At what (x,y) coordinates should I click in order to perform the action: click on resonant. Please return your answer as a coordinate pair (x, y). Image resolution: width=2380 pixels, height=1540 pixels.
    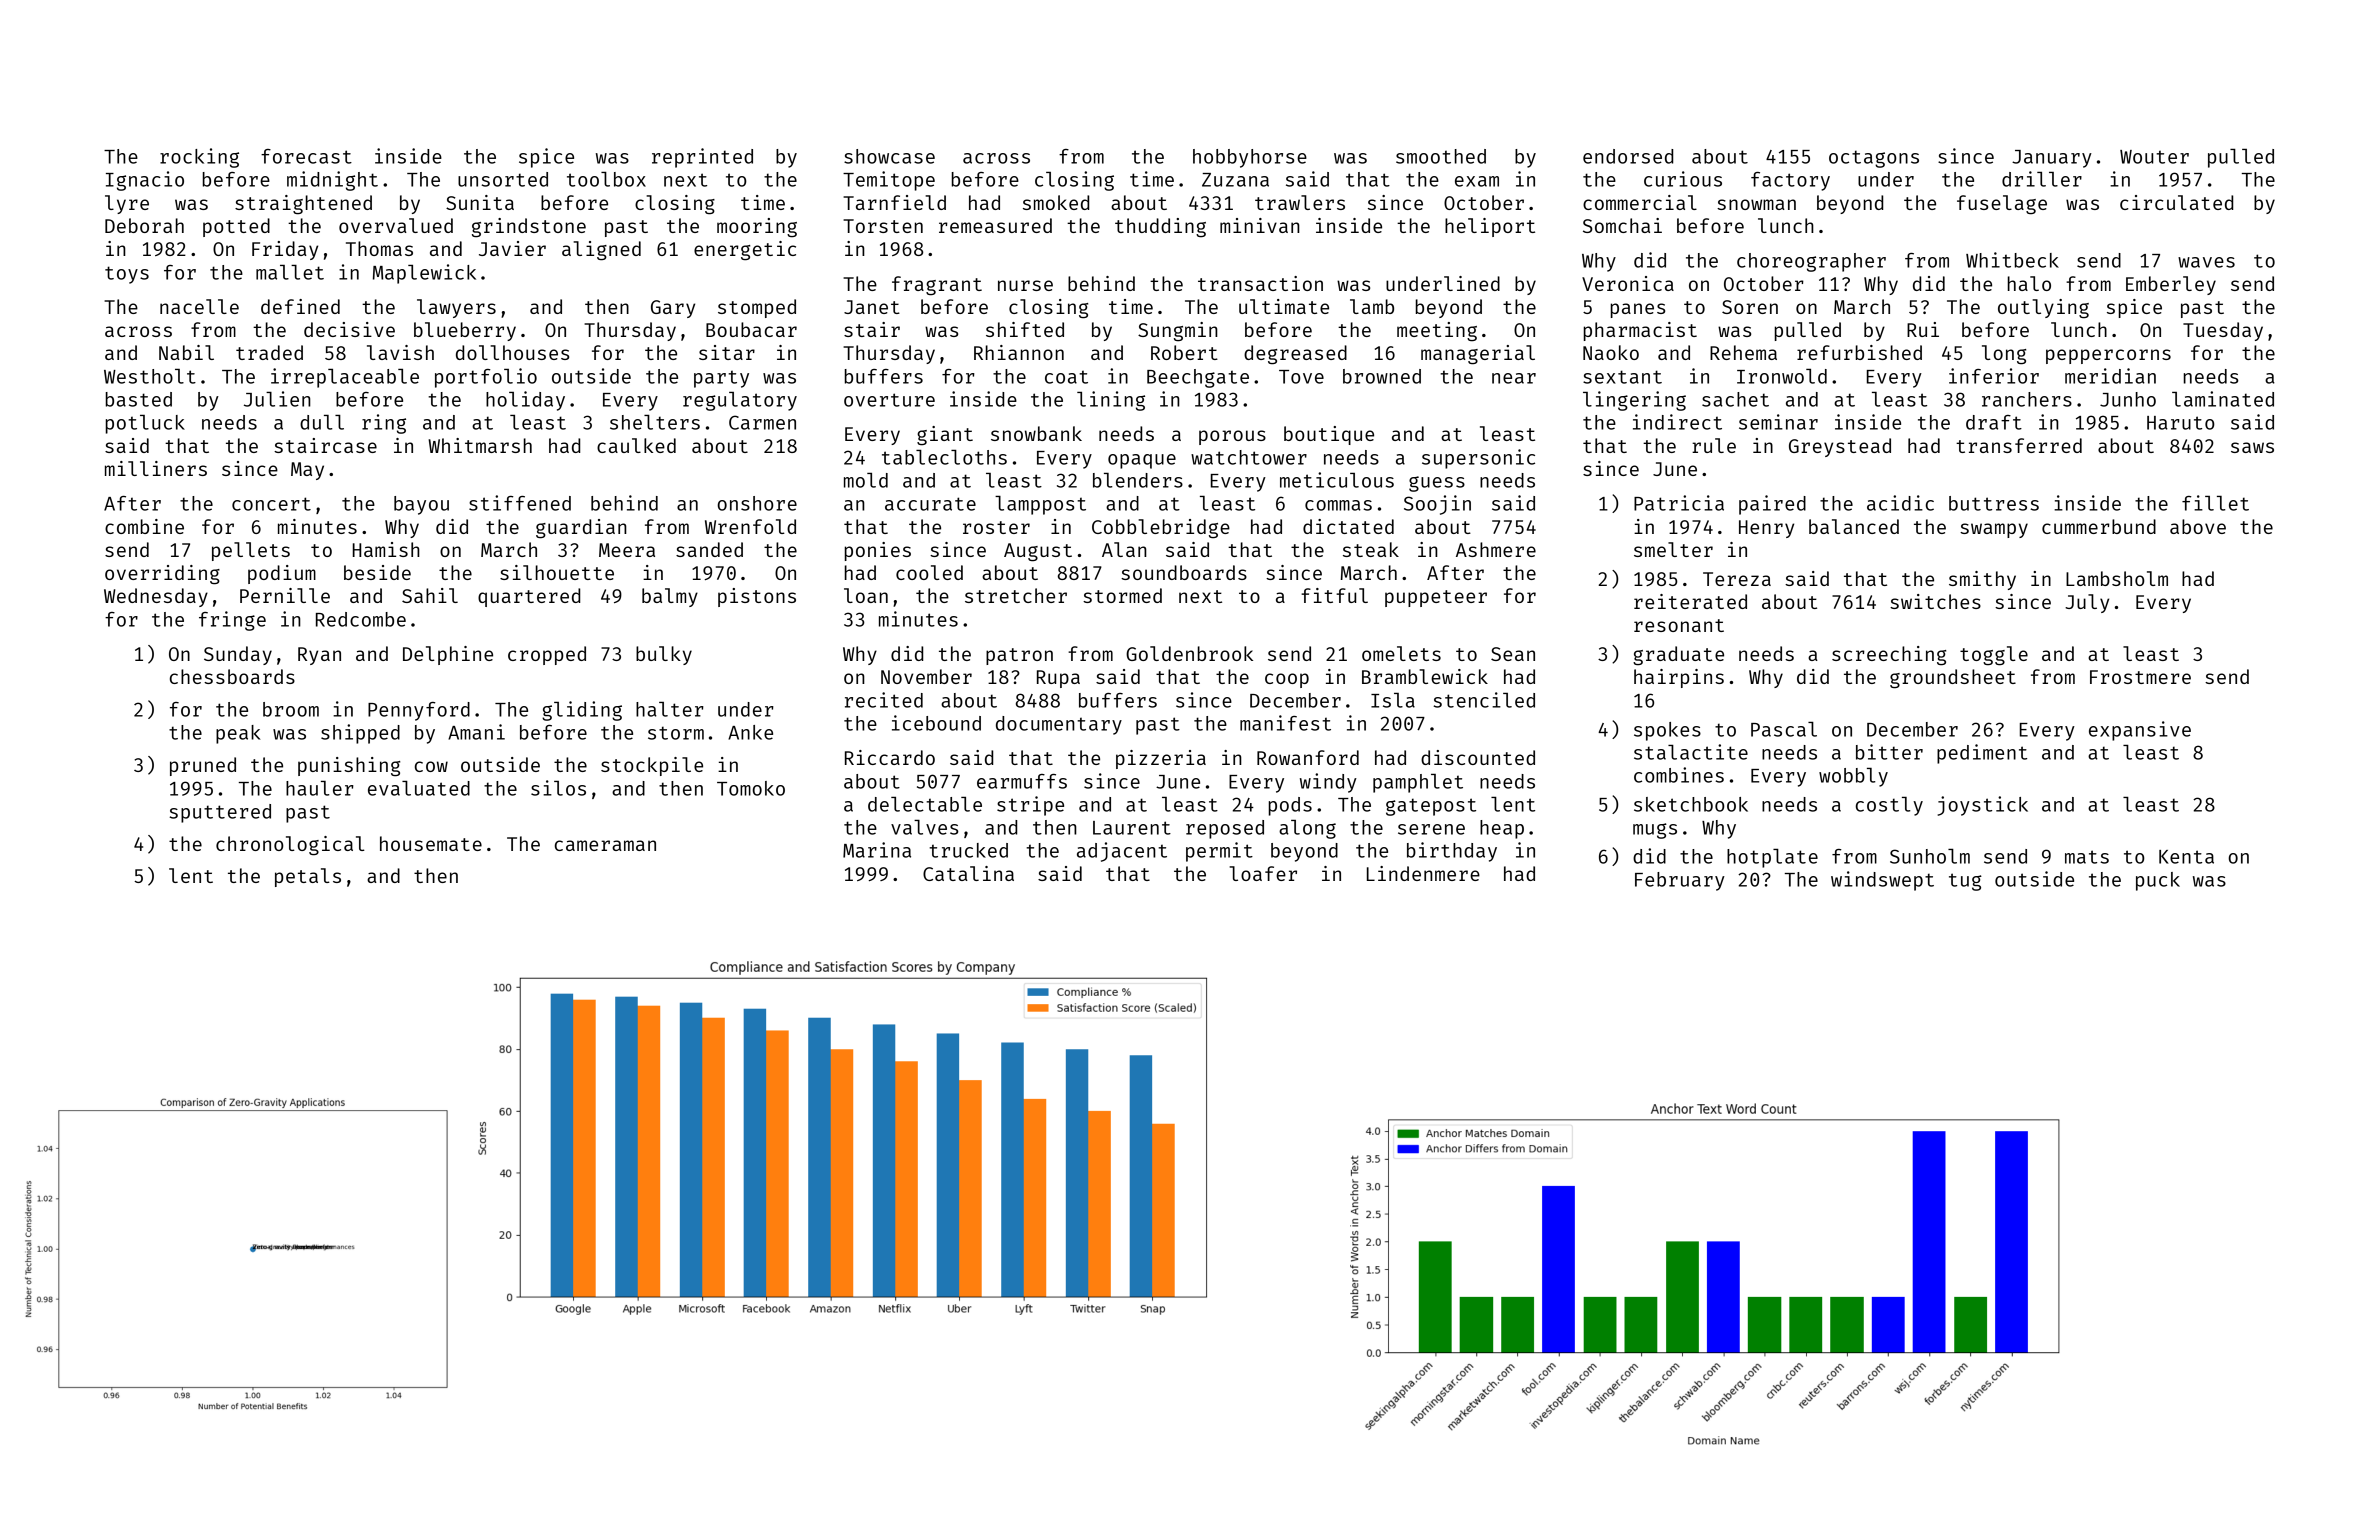
    Looking at the image, I should click on (1679, 625).
